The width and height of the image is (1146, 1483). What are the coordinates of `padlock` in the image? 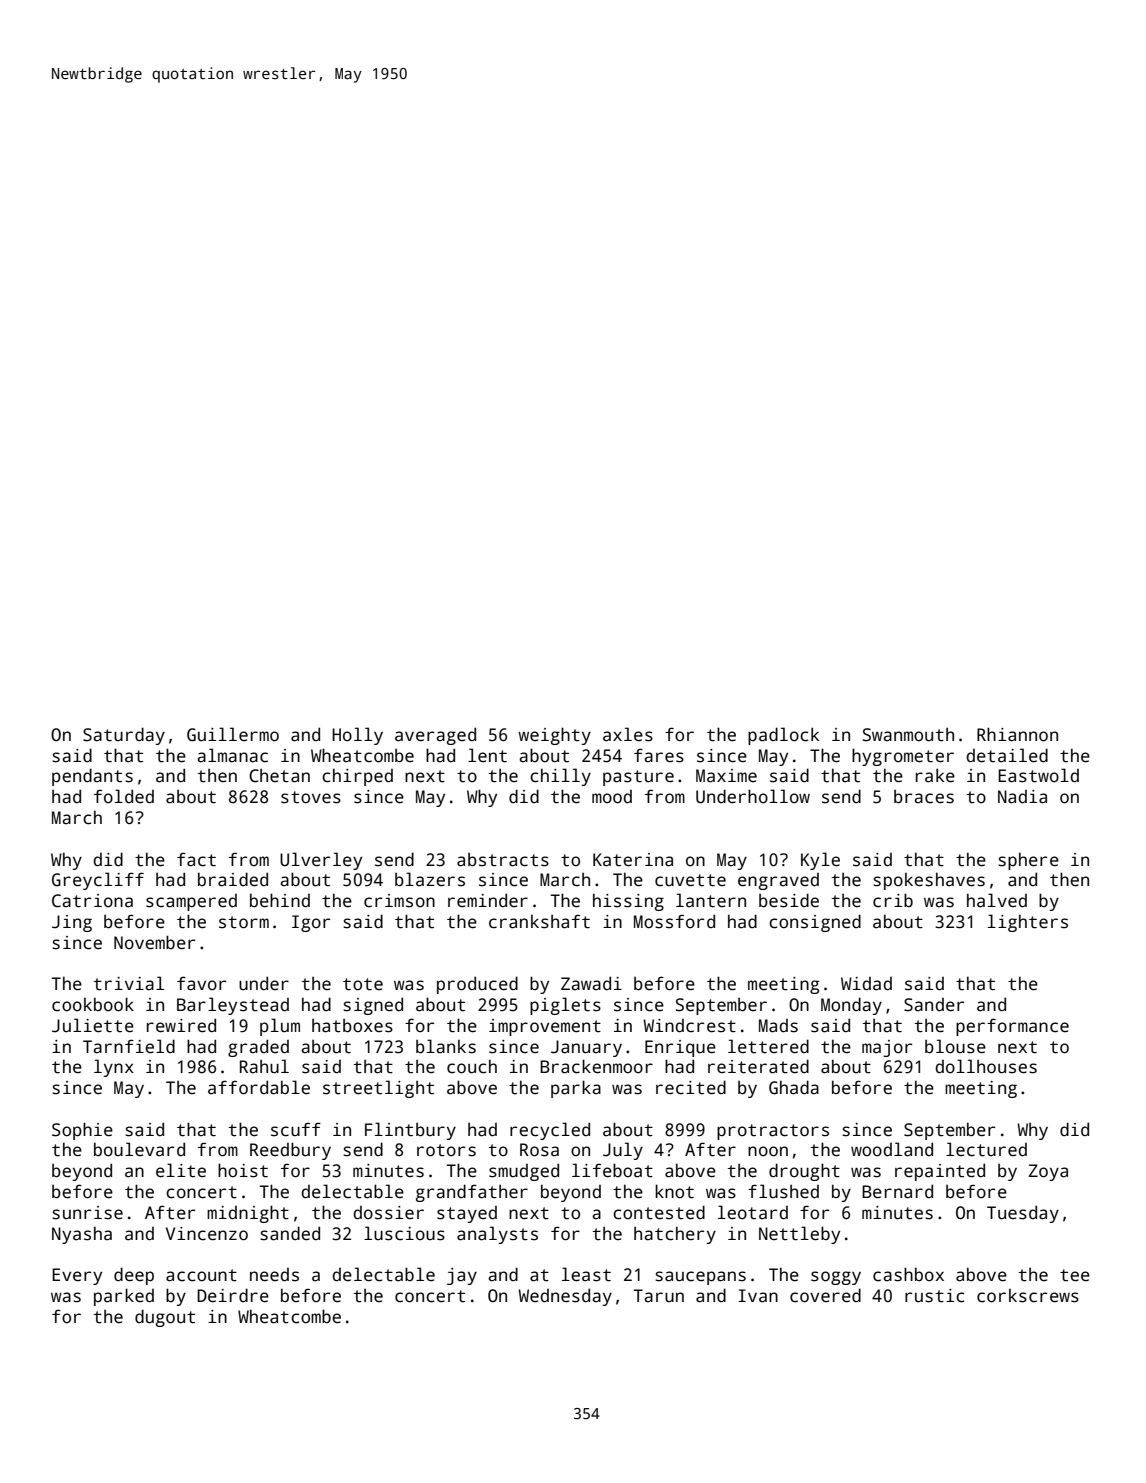 It's located at (783, 736).
